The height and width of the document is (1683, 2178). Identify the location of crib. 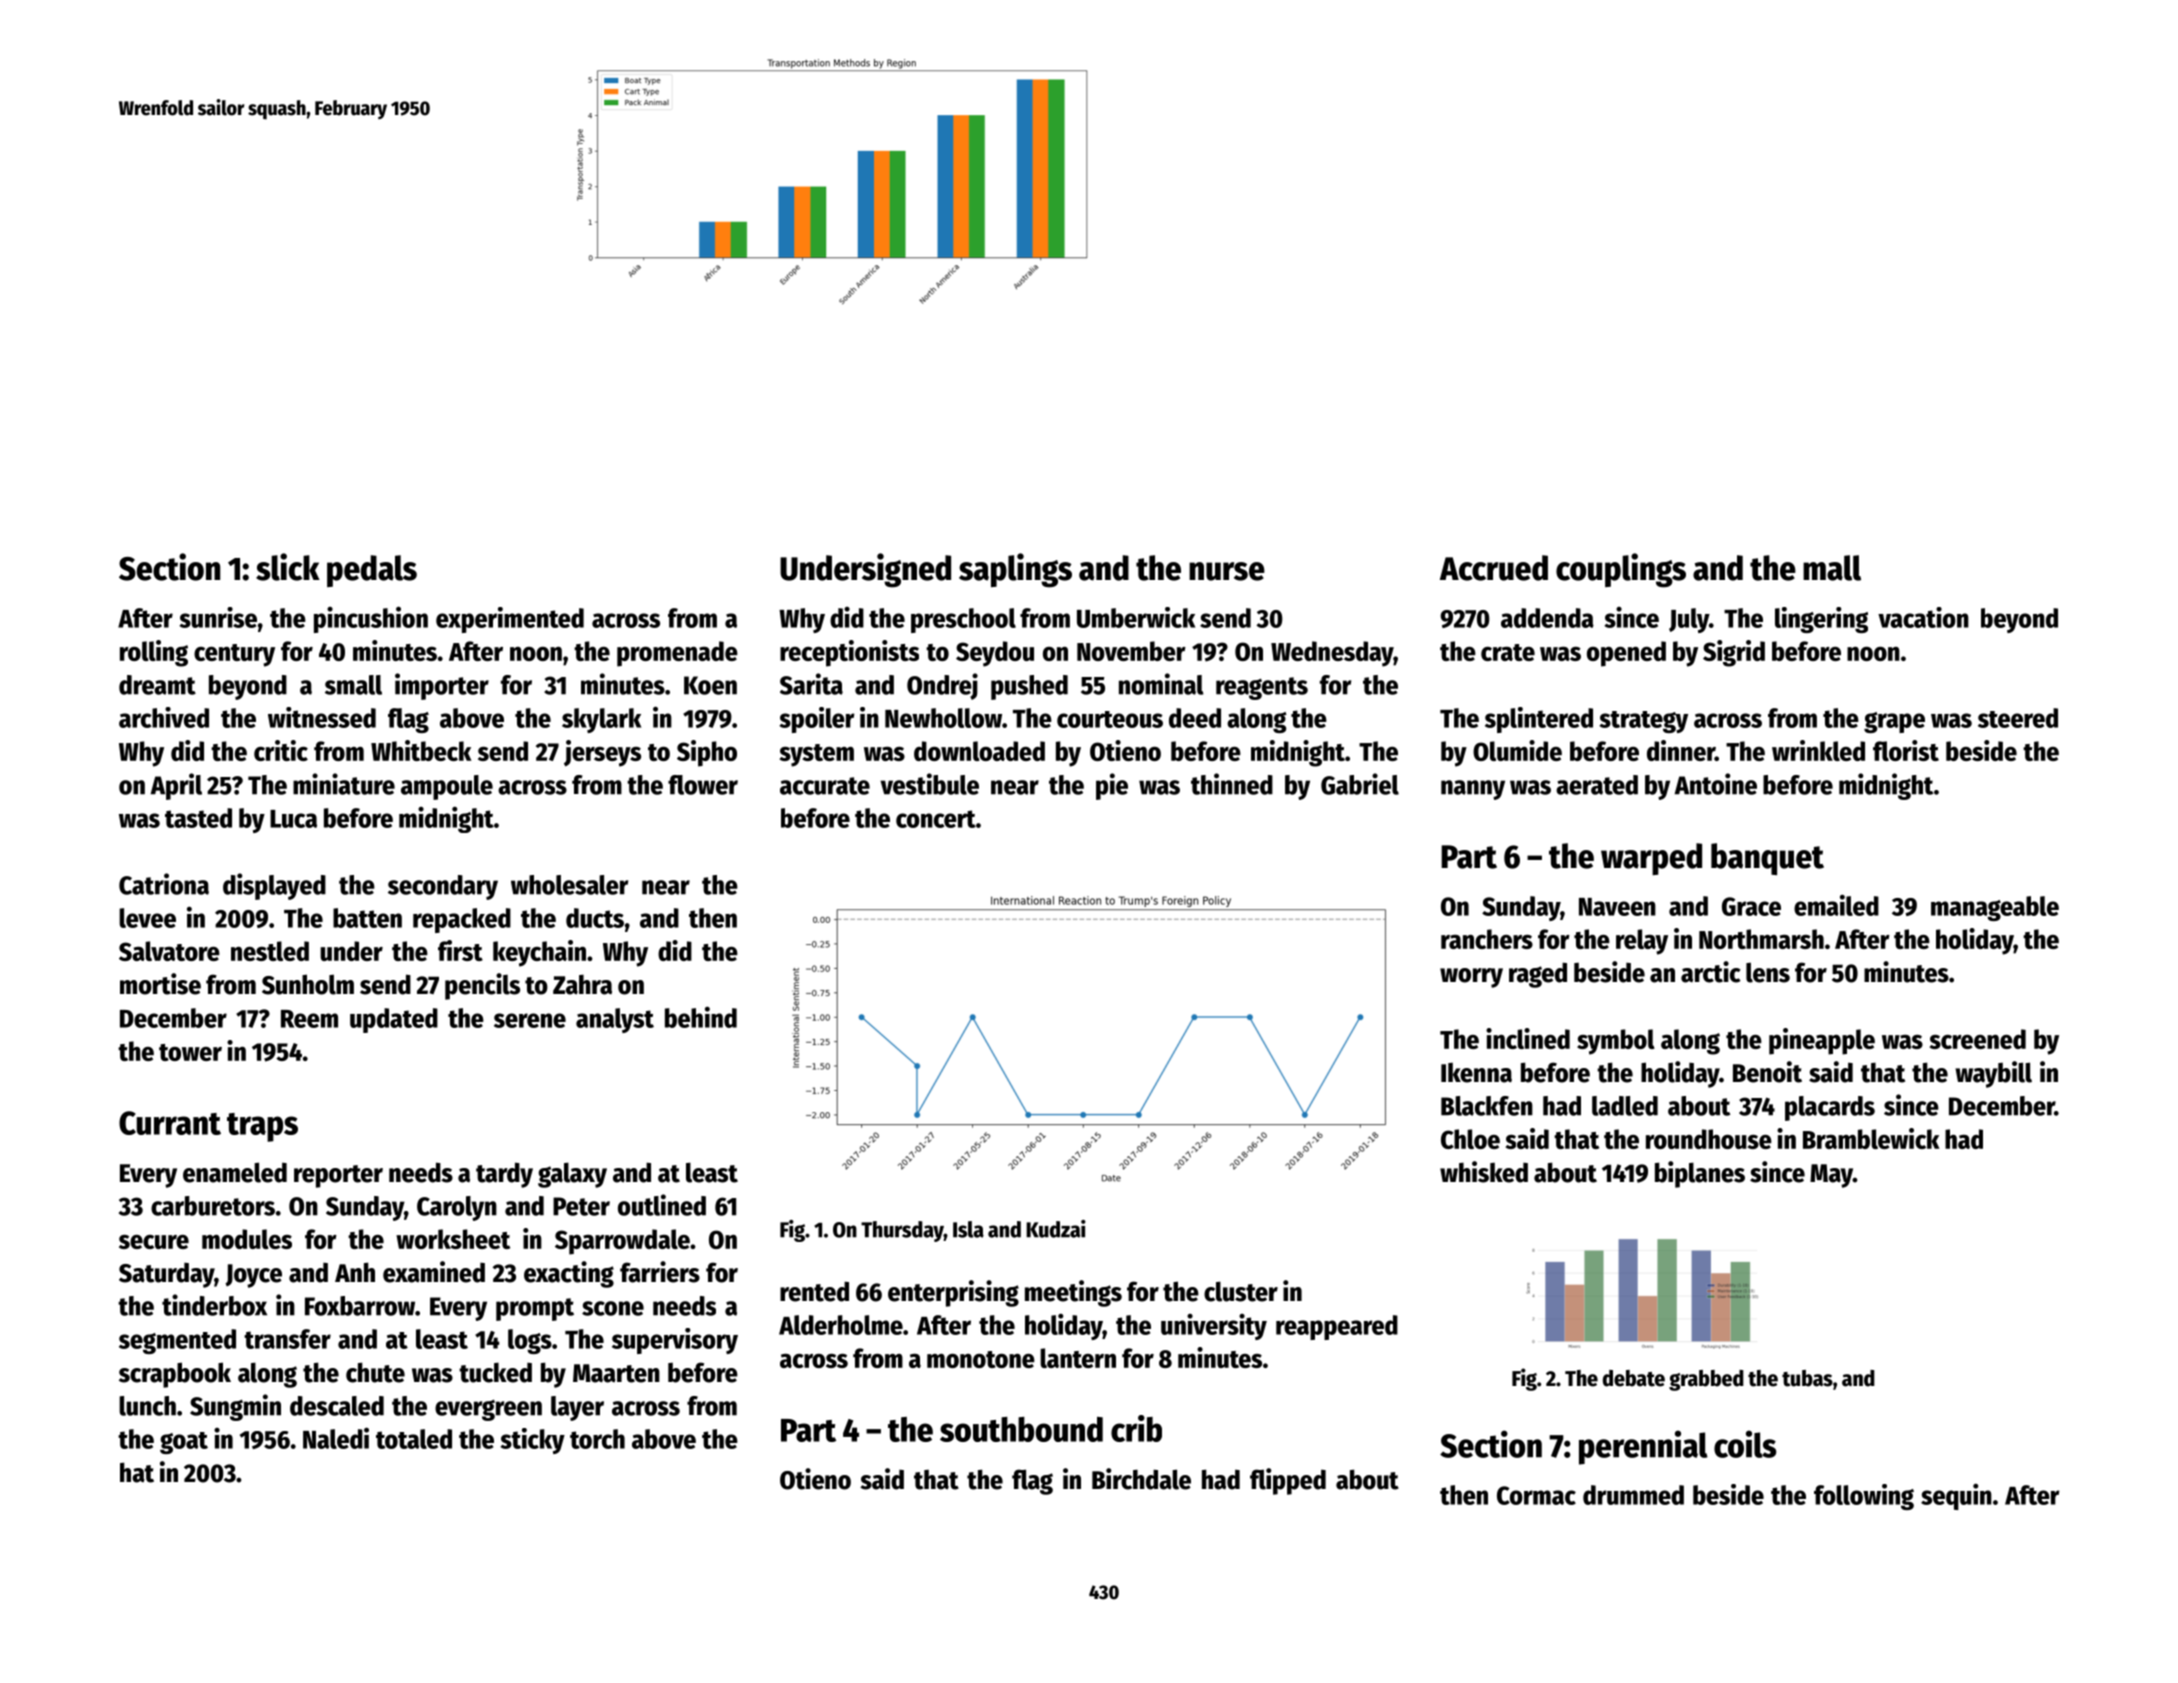
(1136, 1428).
